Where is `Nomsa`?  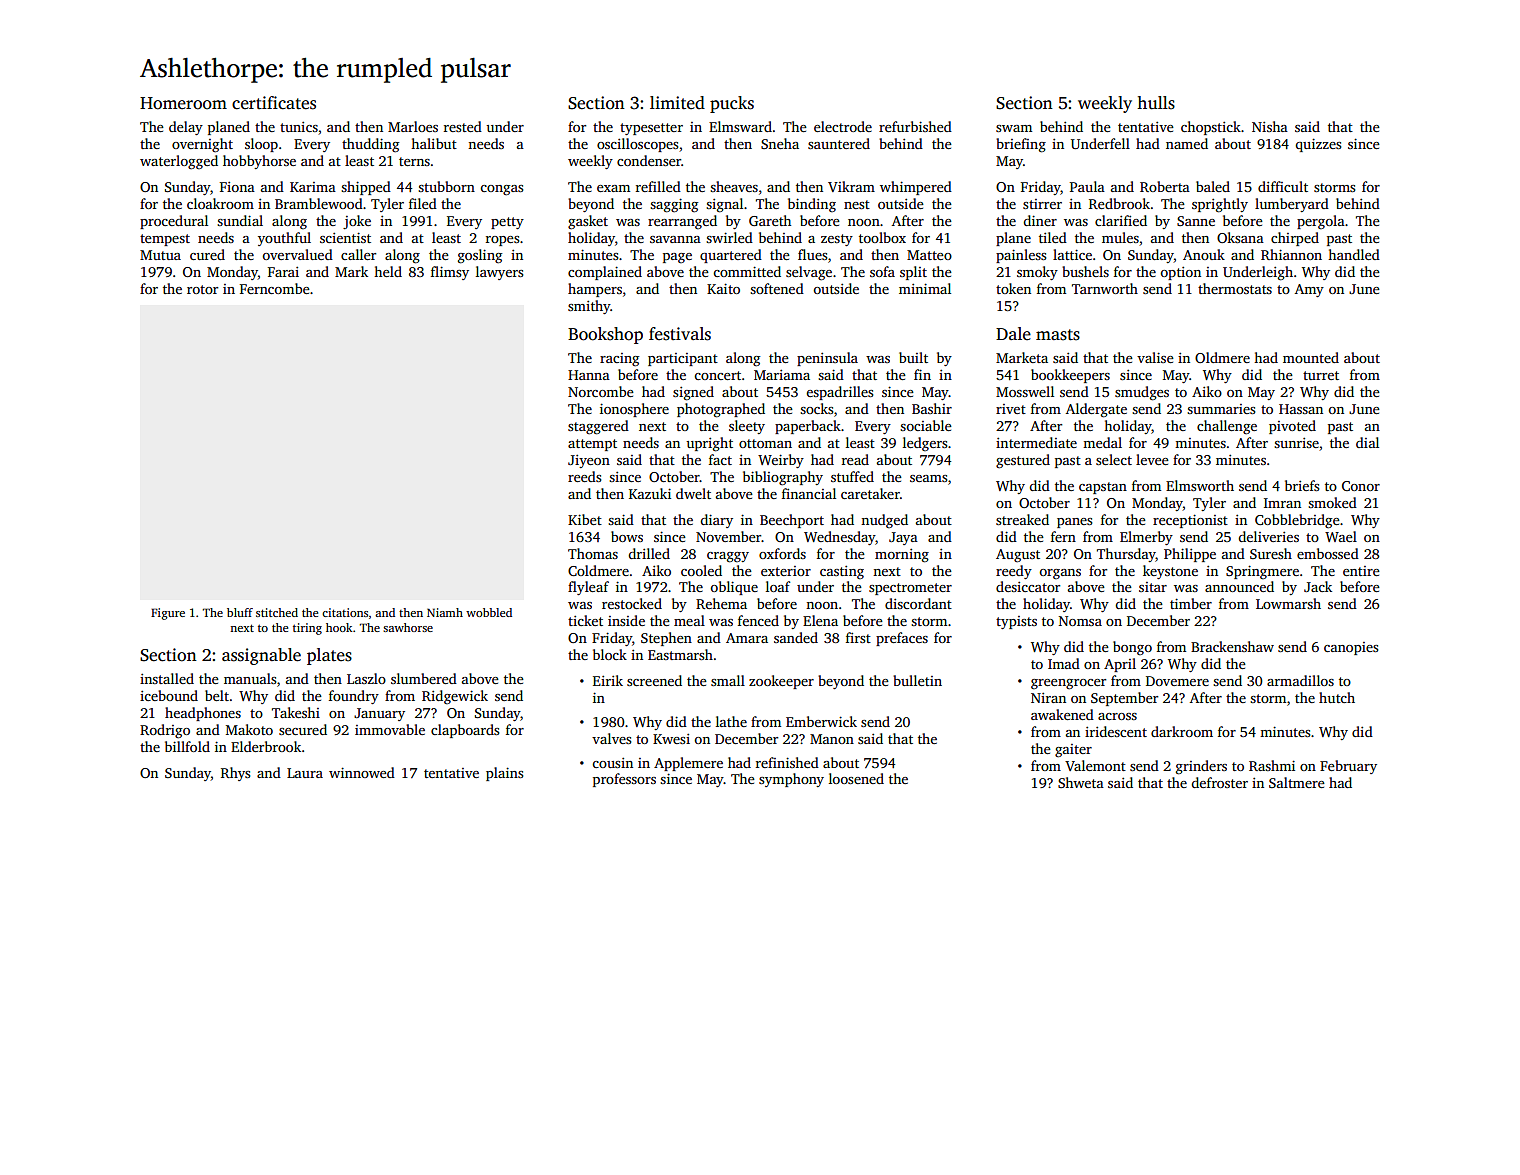
Nomsa is located at coordinates (1080, 621).
